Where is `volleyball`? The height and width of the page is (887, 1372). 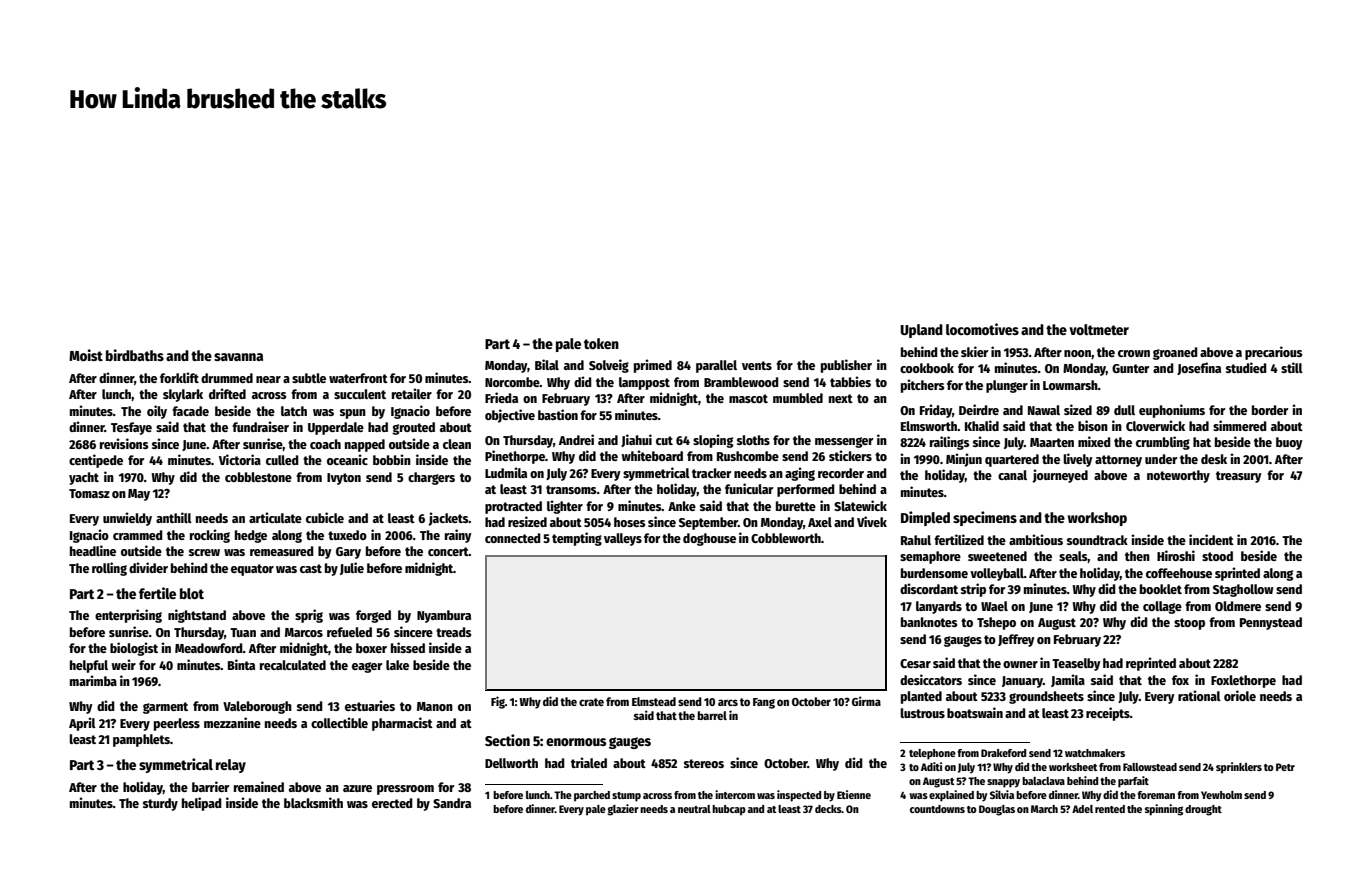 volleyball is located at coordinates (997, 574).
